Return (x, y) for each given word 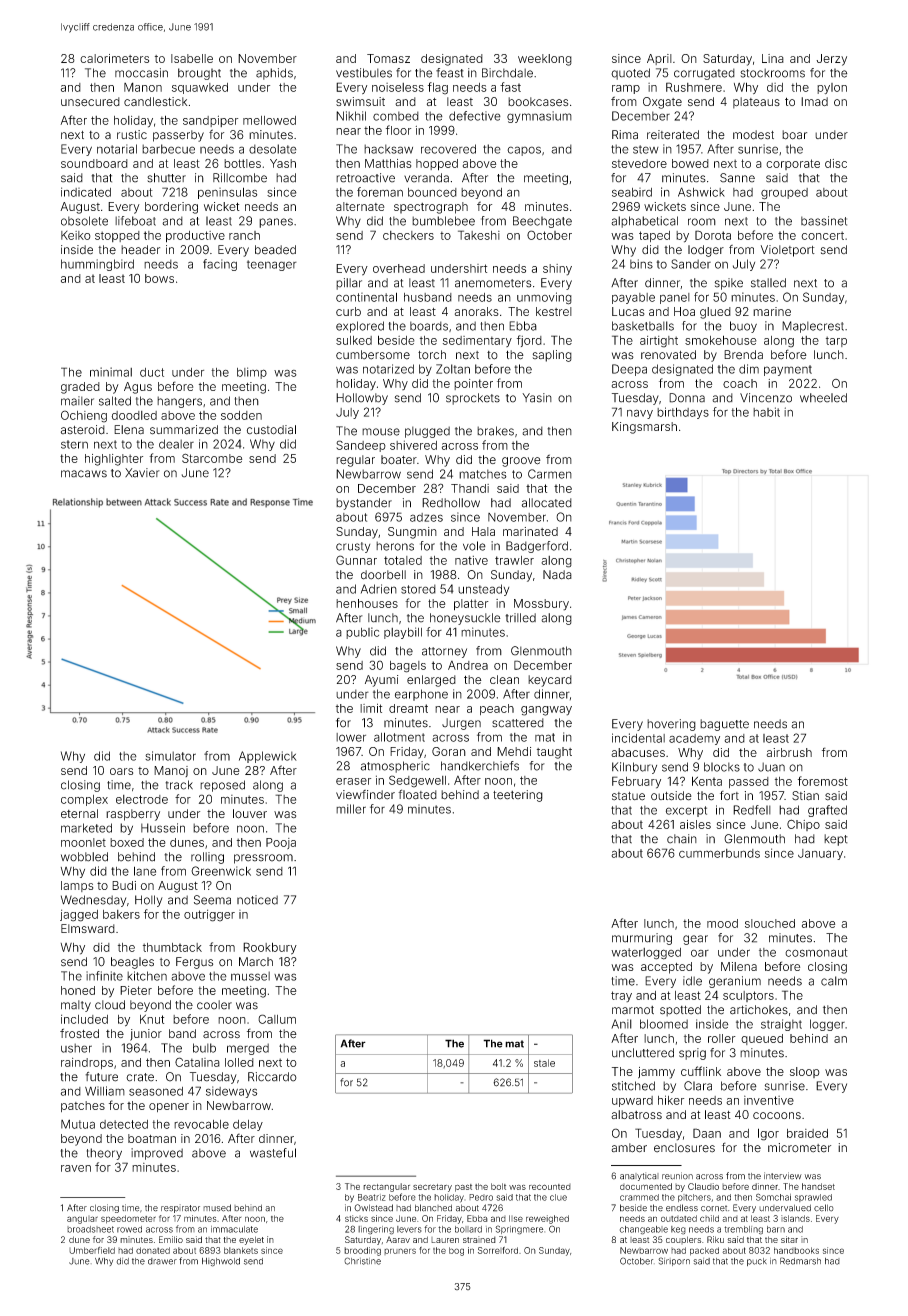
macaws (84, 474)
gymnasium (539, 117)
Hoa (684, 311)
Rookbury (270, 948)
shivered (413, 445)
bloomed (664, 1024)
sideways (231, 1092)
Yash (283, 163)
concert (822, 235)
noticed (257, 900)
